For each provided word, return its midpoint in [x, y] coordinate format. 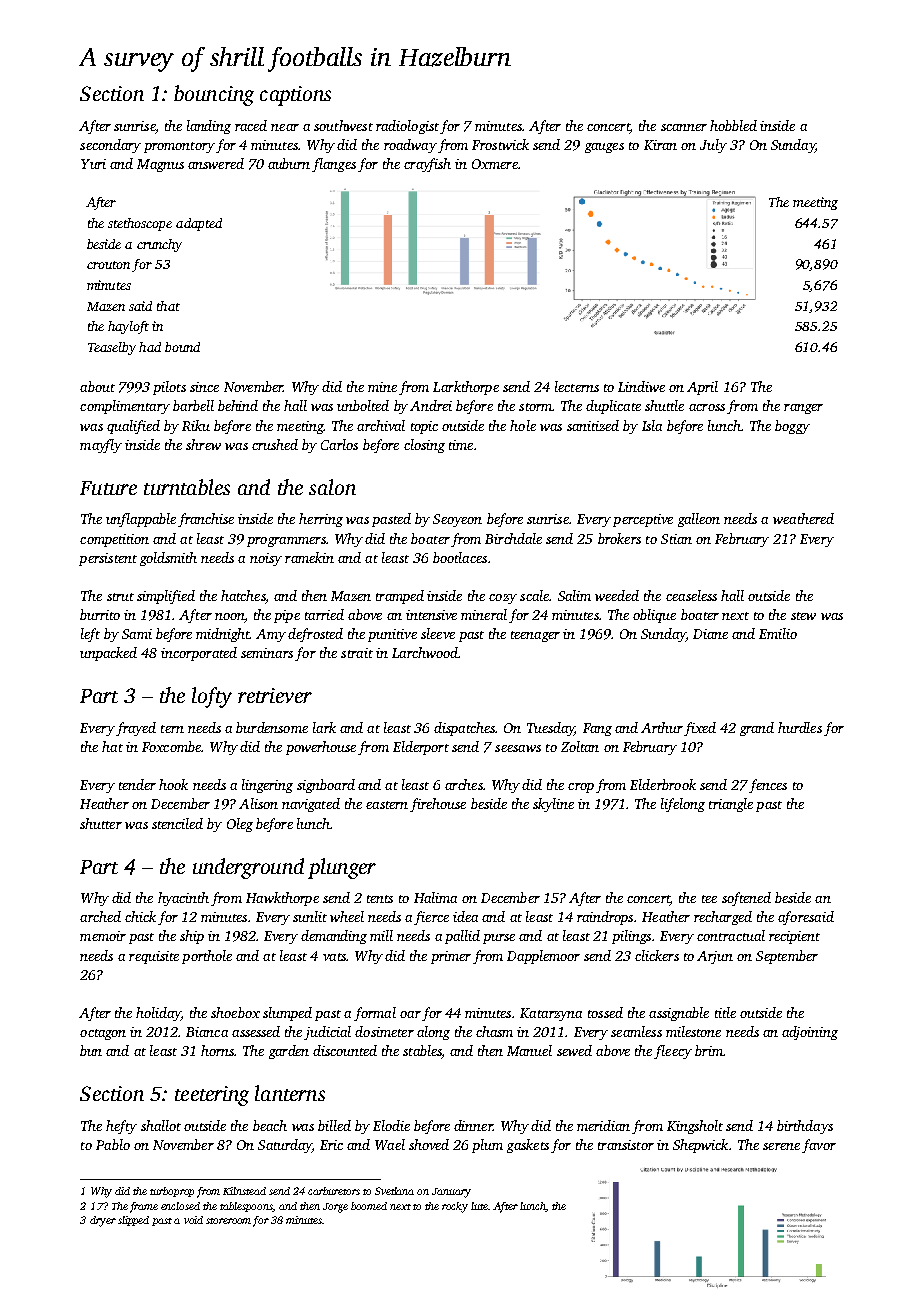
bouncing [214, 95]
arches [464, 784]
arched [100, 916]
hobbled [733, 125]
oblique [654, 616]
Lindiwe [641, 386]
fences [768, 786]
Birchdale [513, 538]
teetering [212, 1096]
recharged [723, 918]
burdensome [272, 727]
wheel [347, 916]
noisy [266, 559]
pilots [169, 388]
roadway [410, 146]
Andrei [431, 405]
